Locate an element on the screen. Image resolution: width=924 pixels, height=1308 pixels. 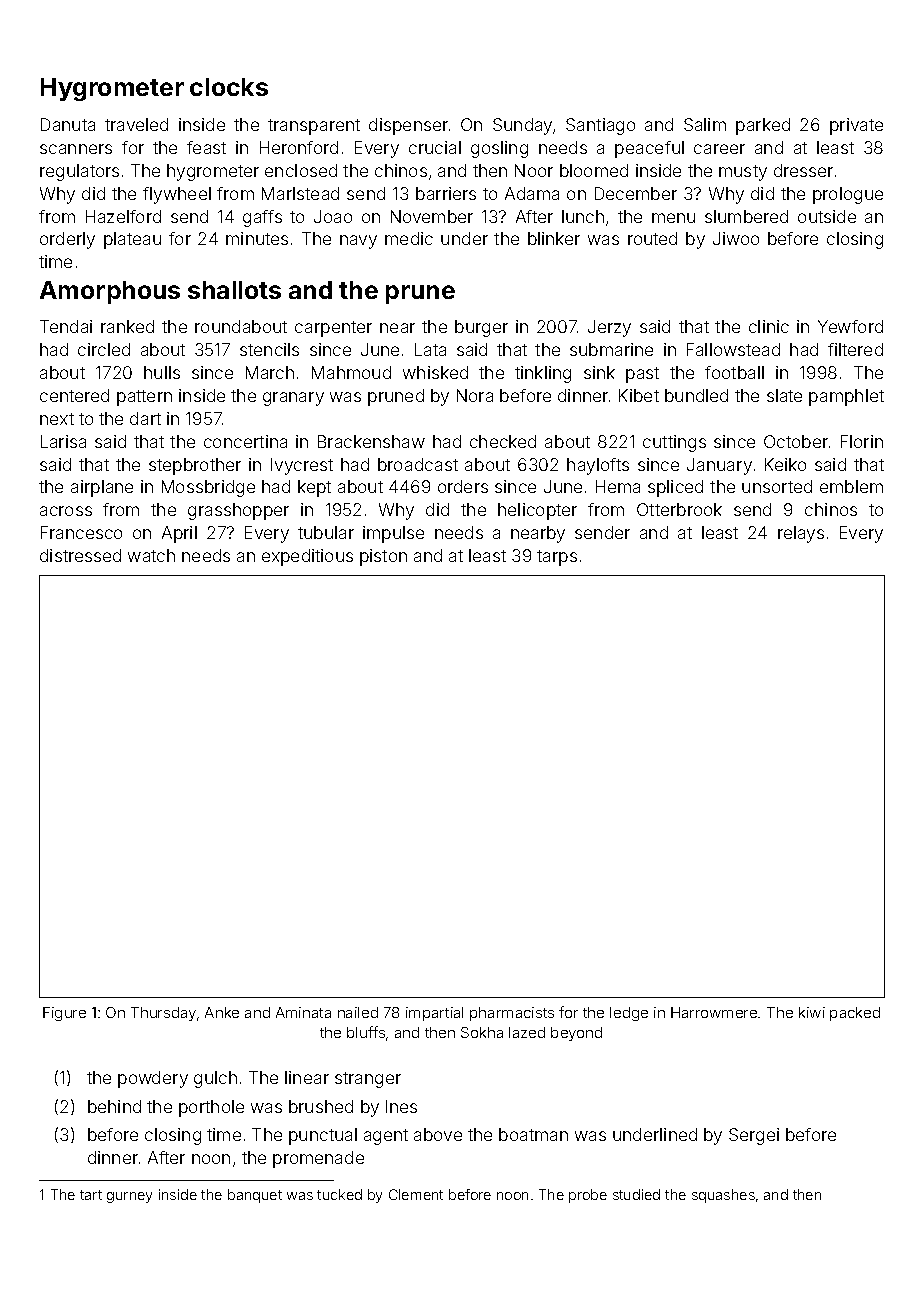
feast is located at coordinates (206, 147).
